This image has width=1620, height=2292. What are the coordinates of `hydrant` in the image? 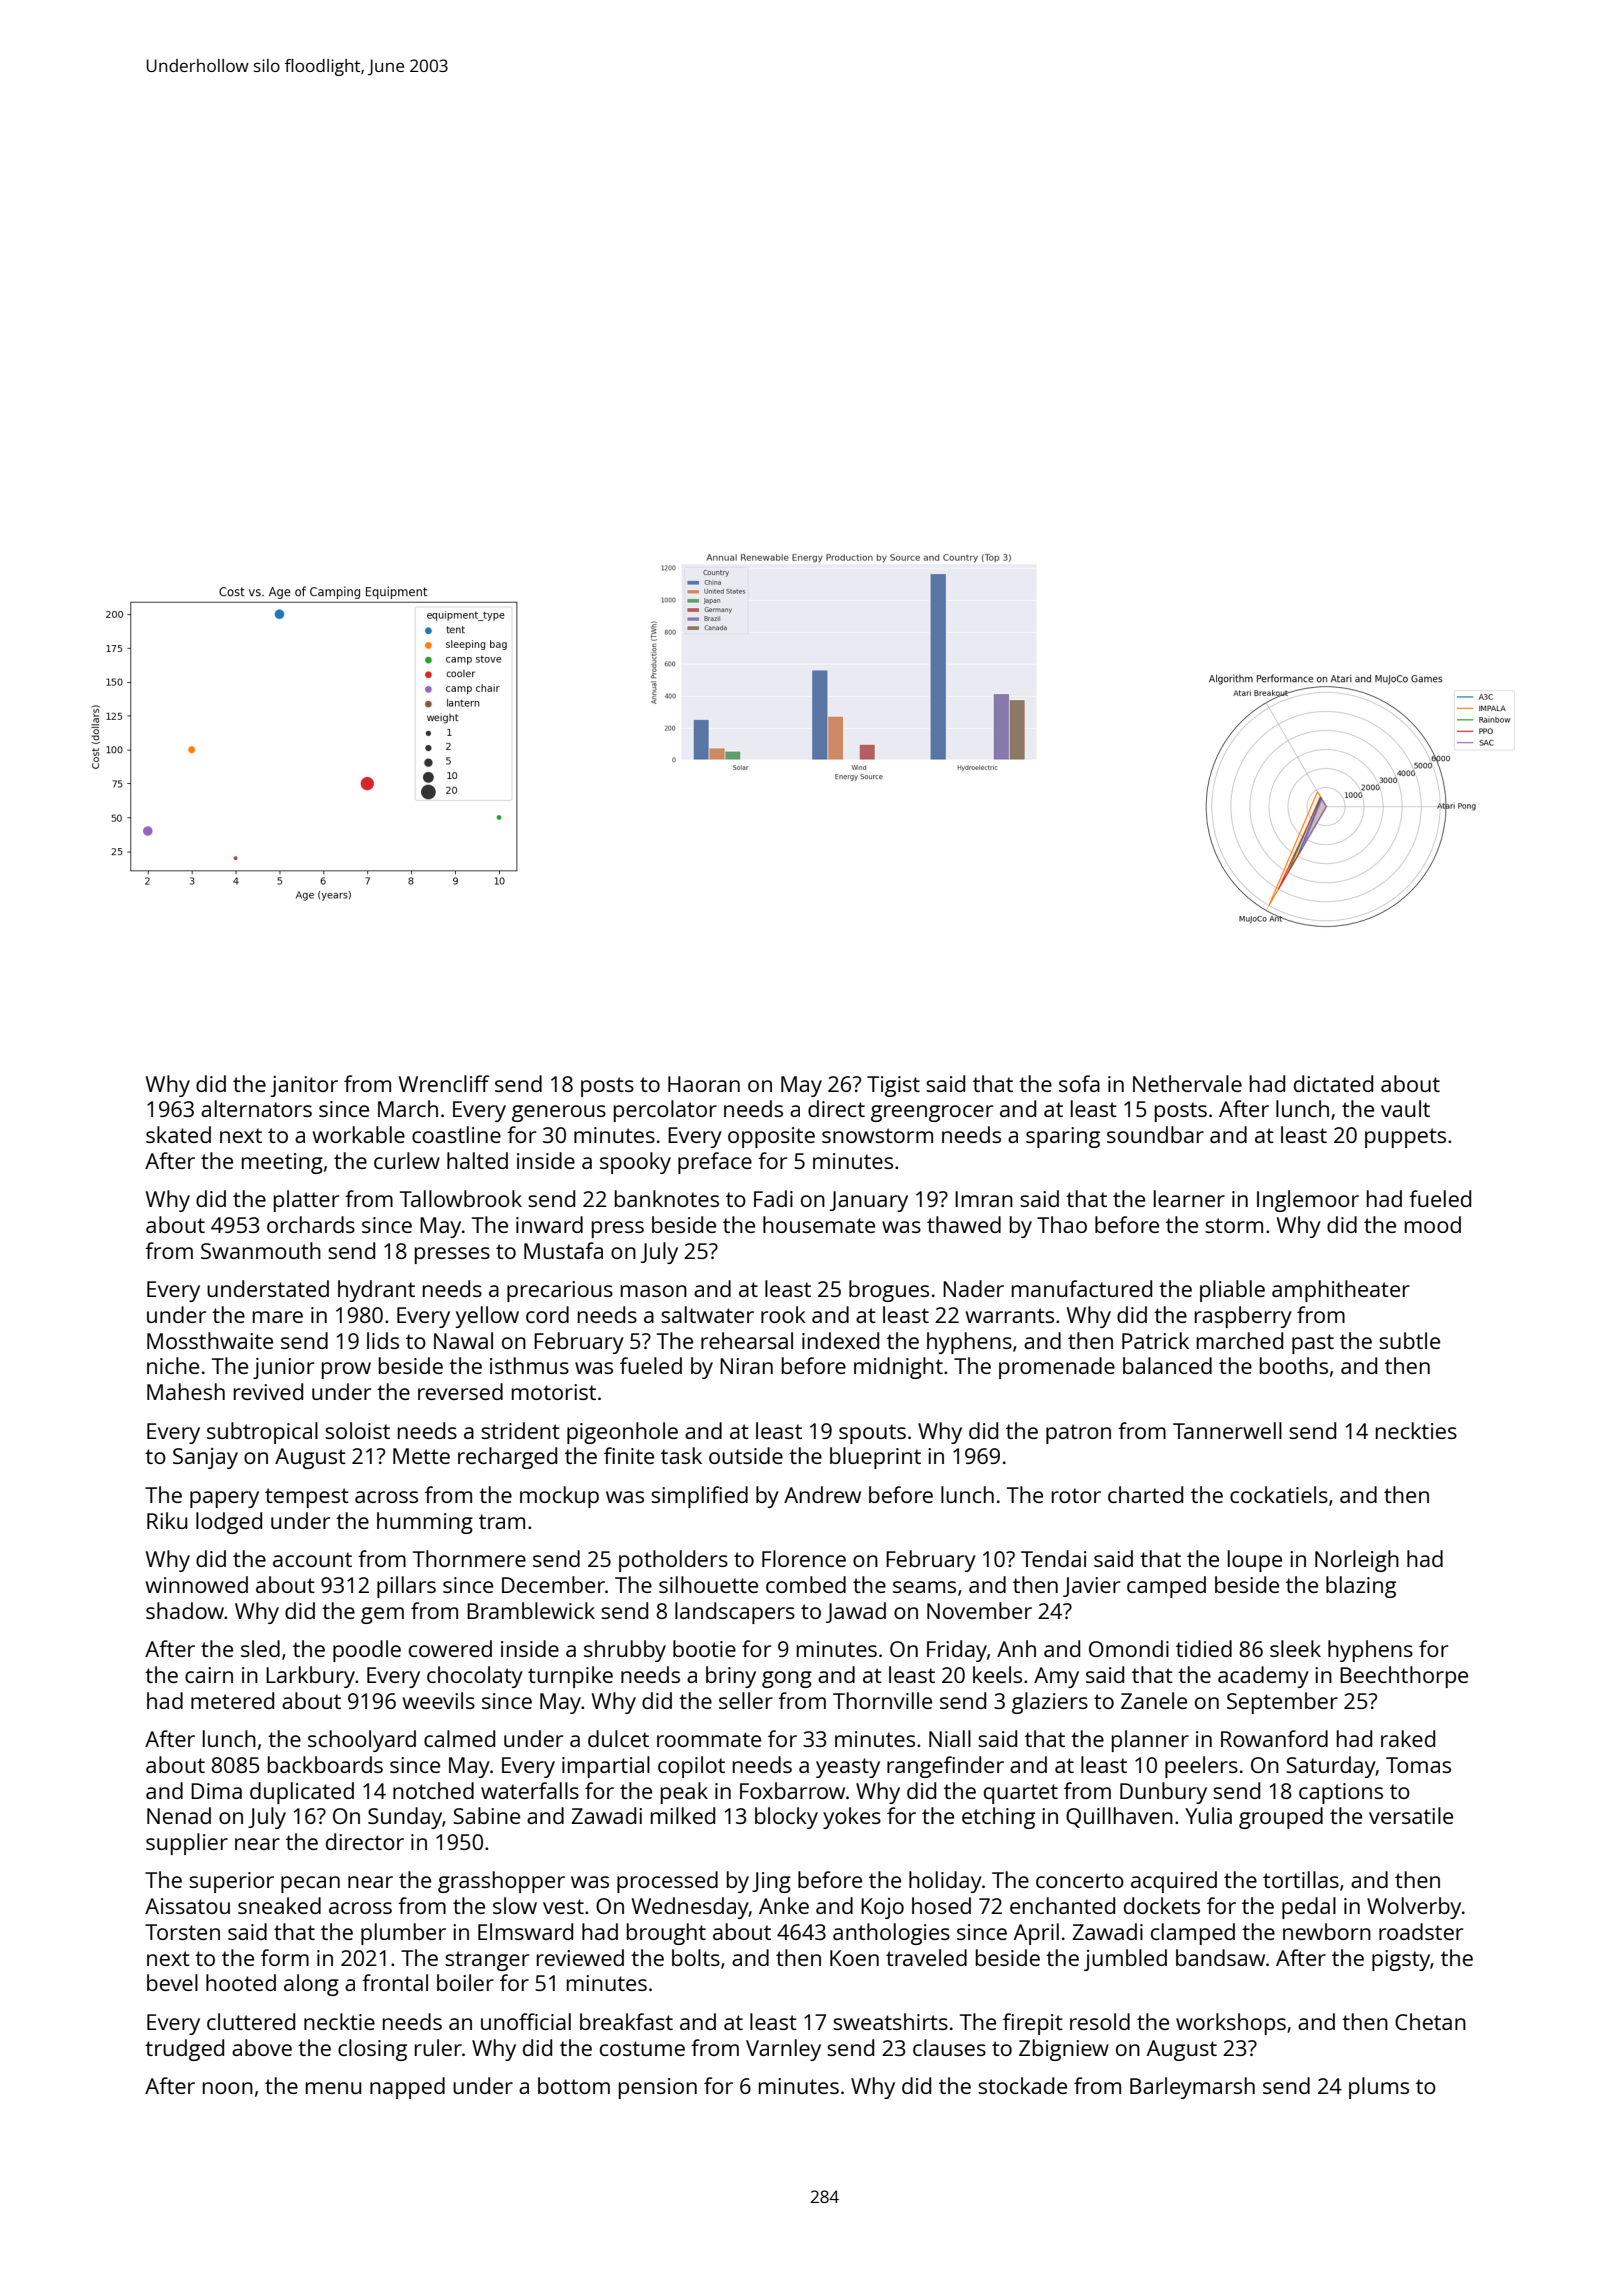 It's located at (376, 1291).
